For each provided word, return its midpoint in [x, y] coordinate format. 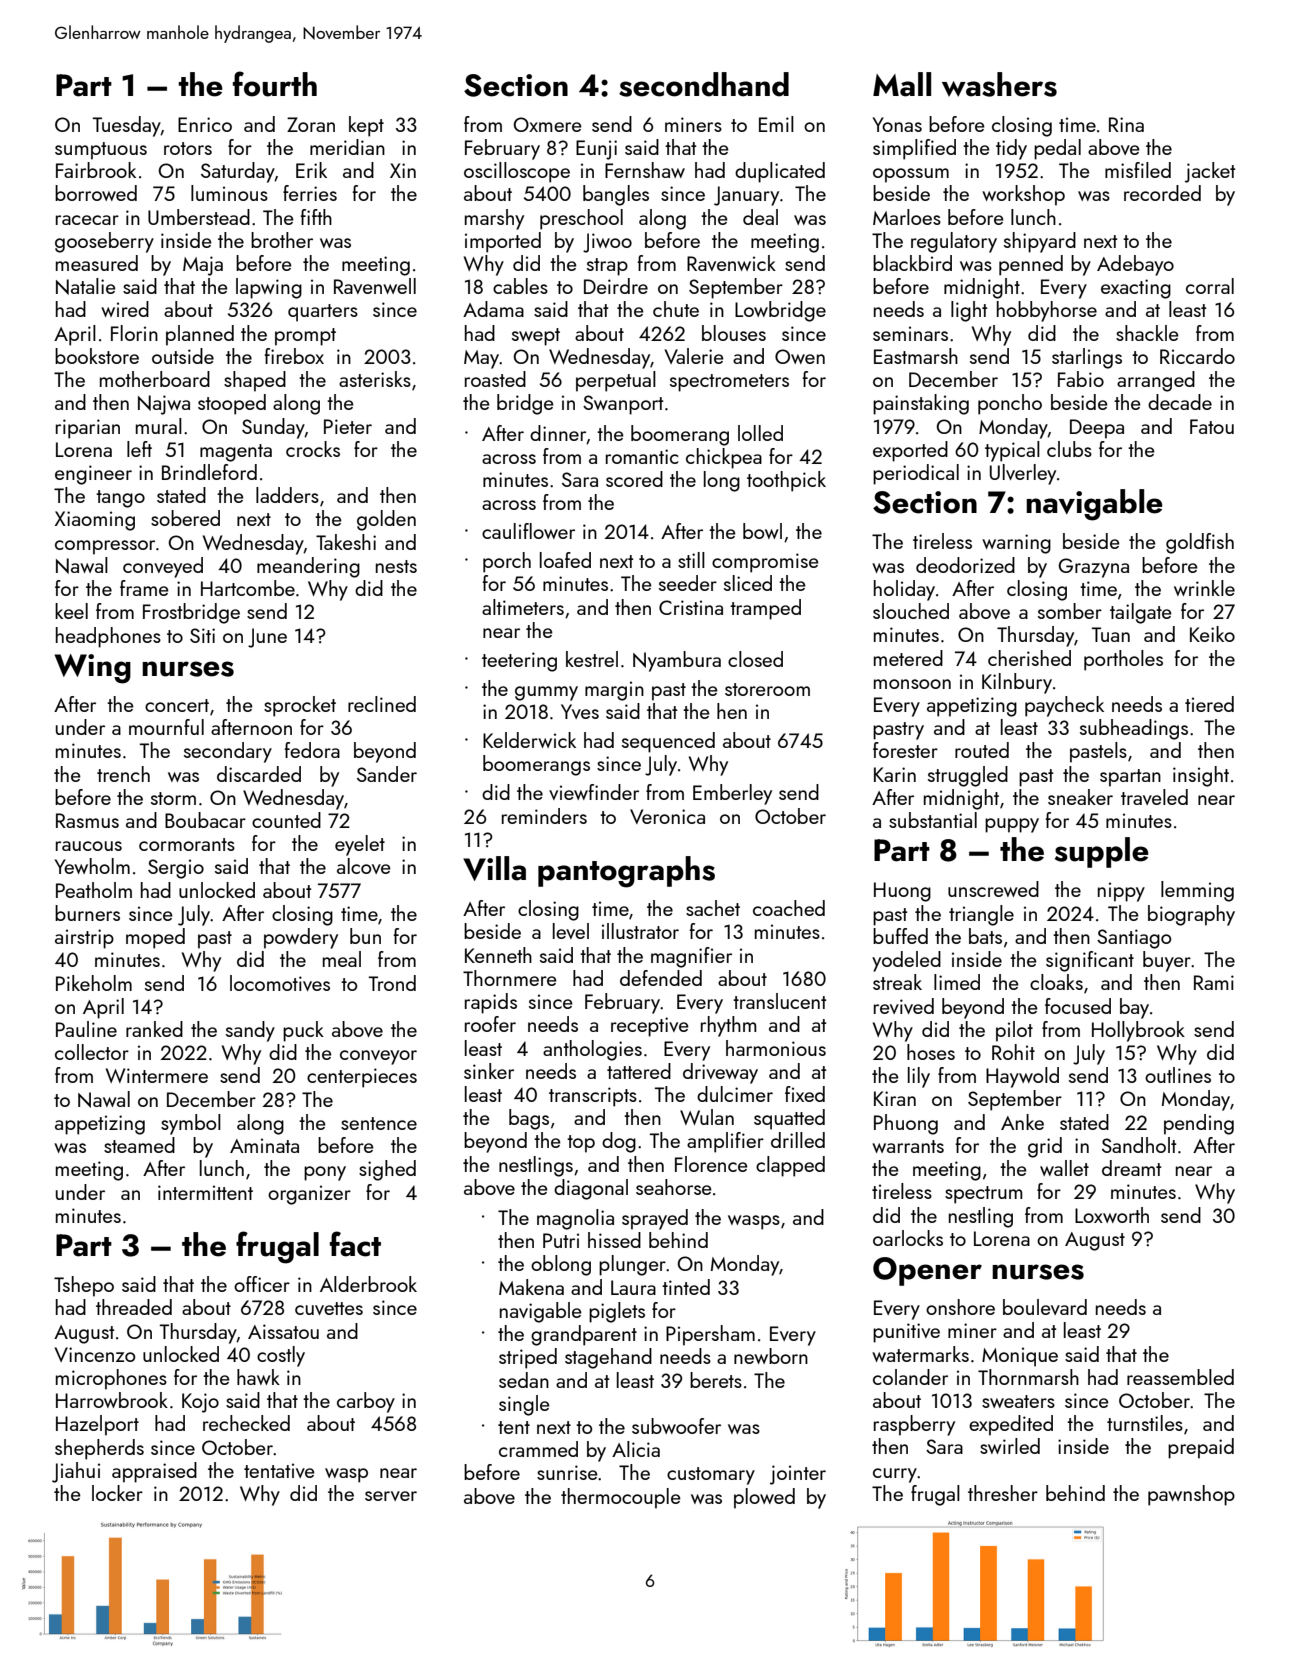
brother [282, 240]
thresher [1003, 1493]
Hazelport [97, 1425]
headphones [108, 637]
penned [1031, 265]
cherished [1029, 658]
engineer [93, 475]
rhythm [729, 1026]
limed [957, 982]
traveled [1154, 797]
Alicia [636, 1449]
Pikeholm [94, 983]
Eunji [596, 150]
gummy [546, 693]
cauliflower [528, 531]
